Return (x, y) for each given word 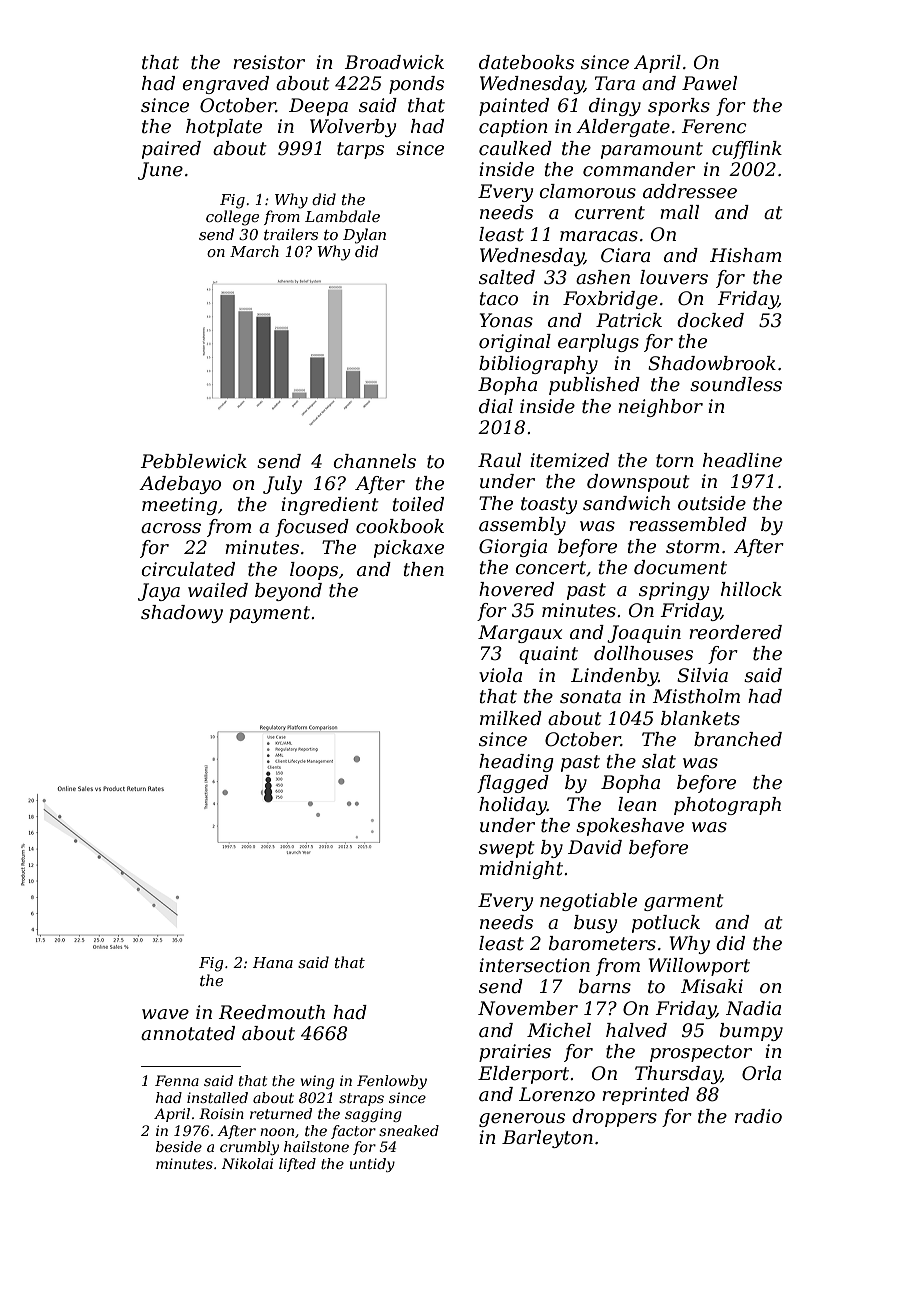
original (515, 343)
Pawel (709, 83)
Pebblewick (193, 461)
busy (595, 924)
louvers (674, 277)
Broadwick (394, 62)
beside (179, 1146)
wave (165, 1014)
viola (500, 675)
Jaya (159, 592)
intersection (534, 965)
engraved (225, 85)
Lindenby (614, 677)
